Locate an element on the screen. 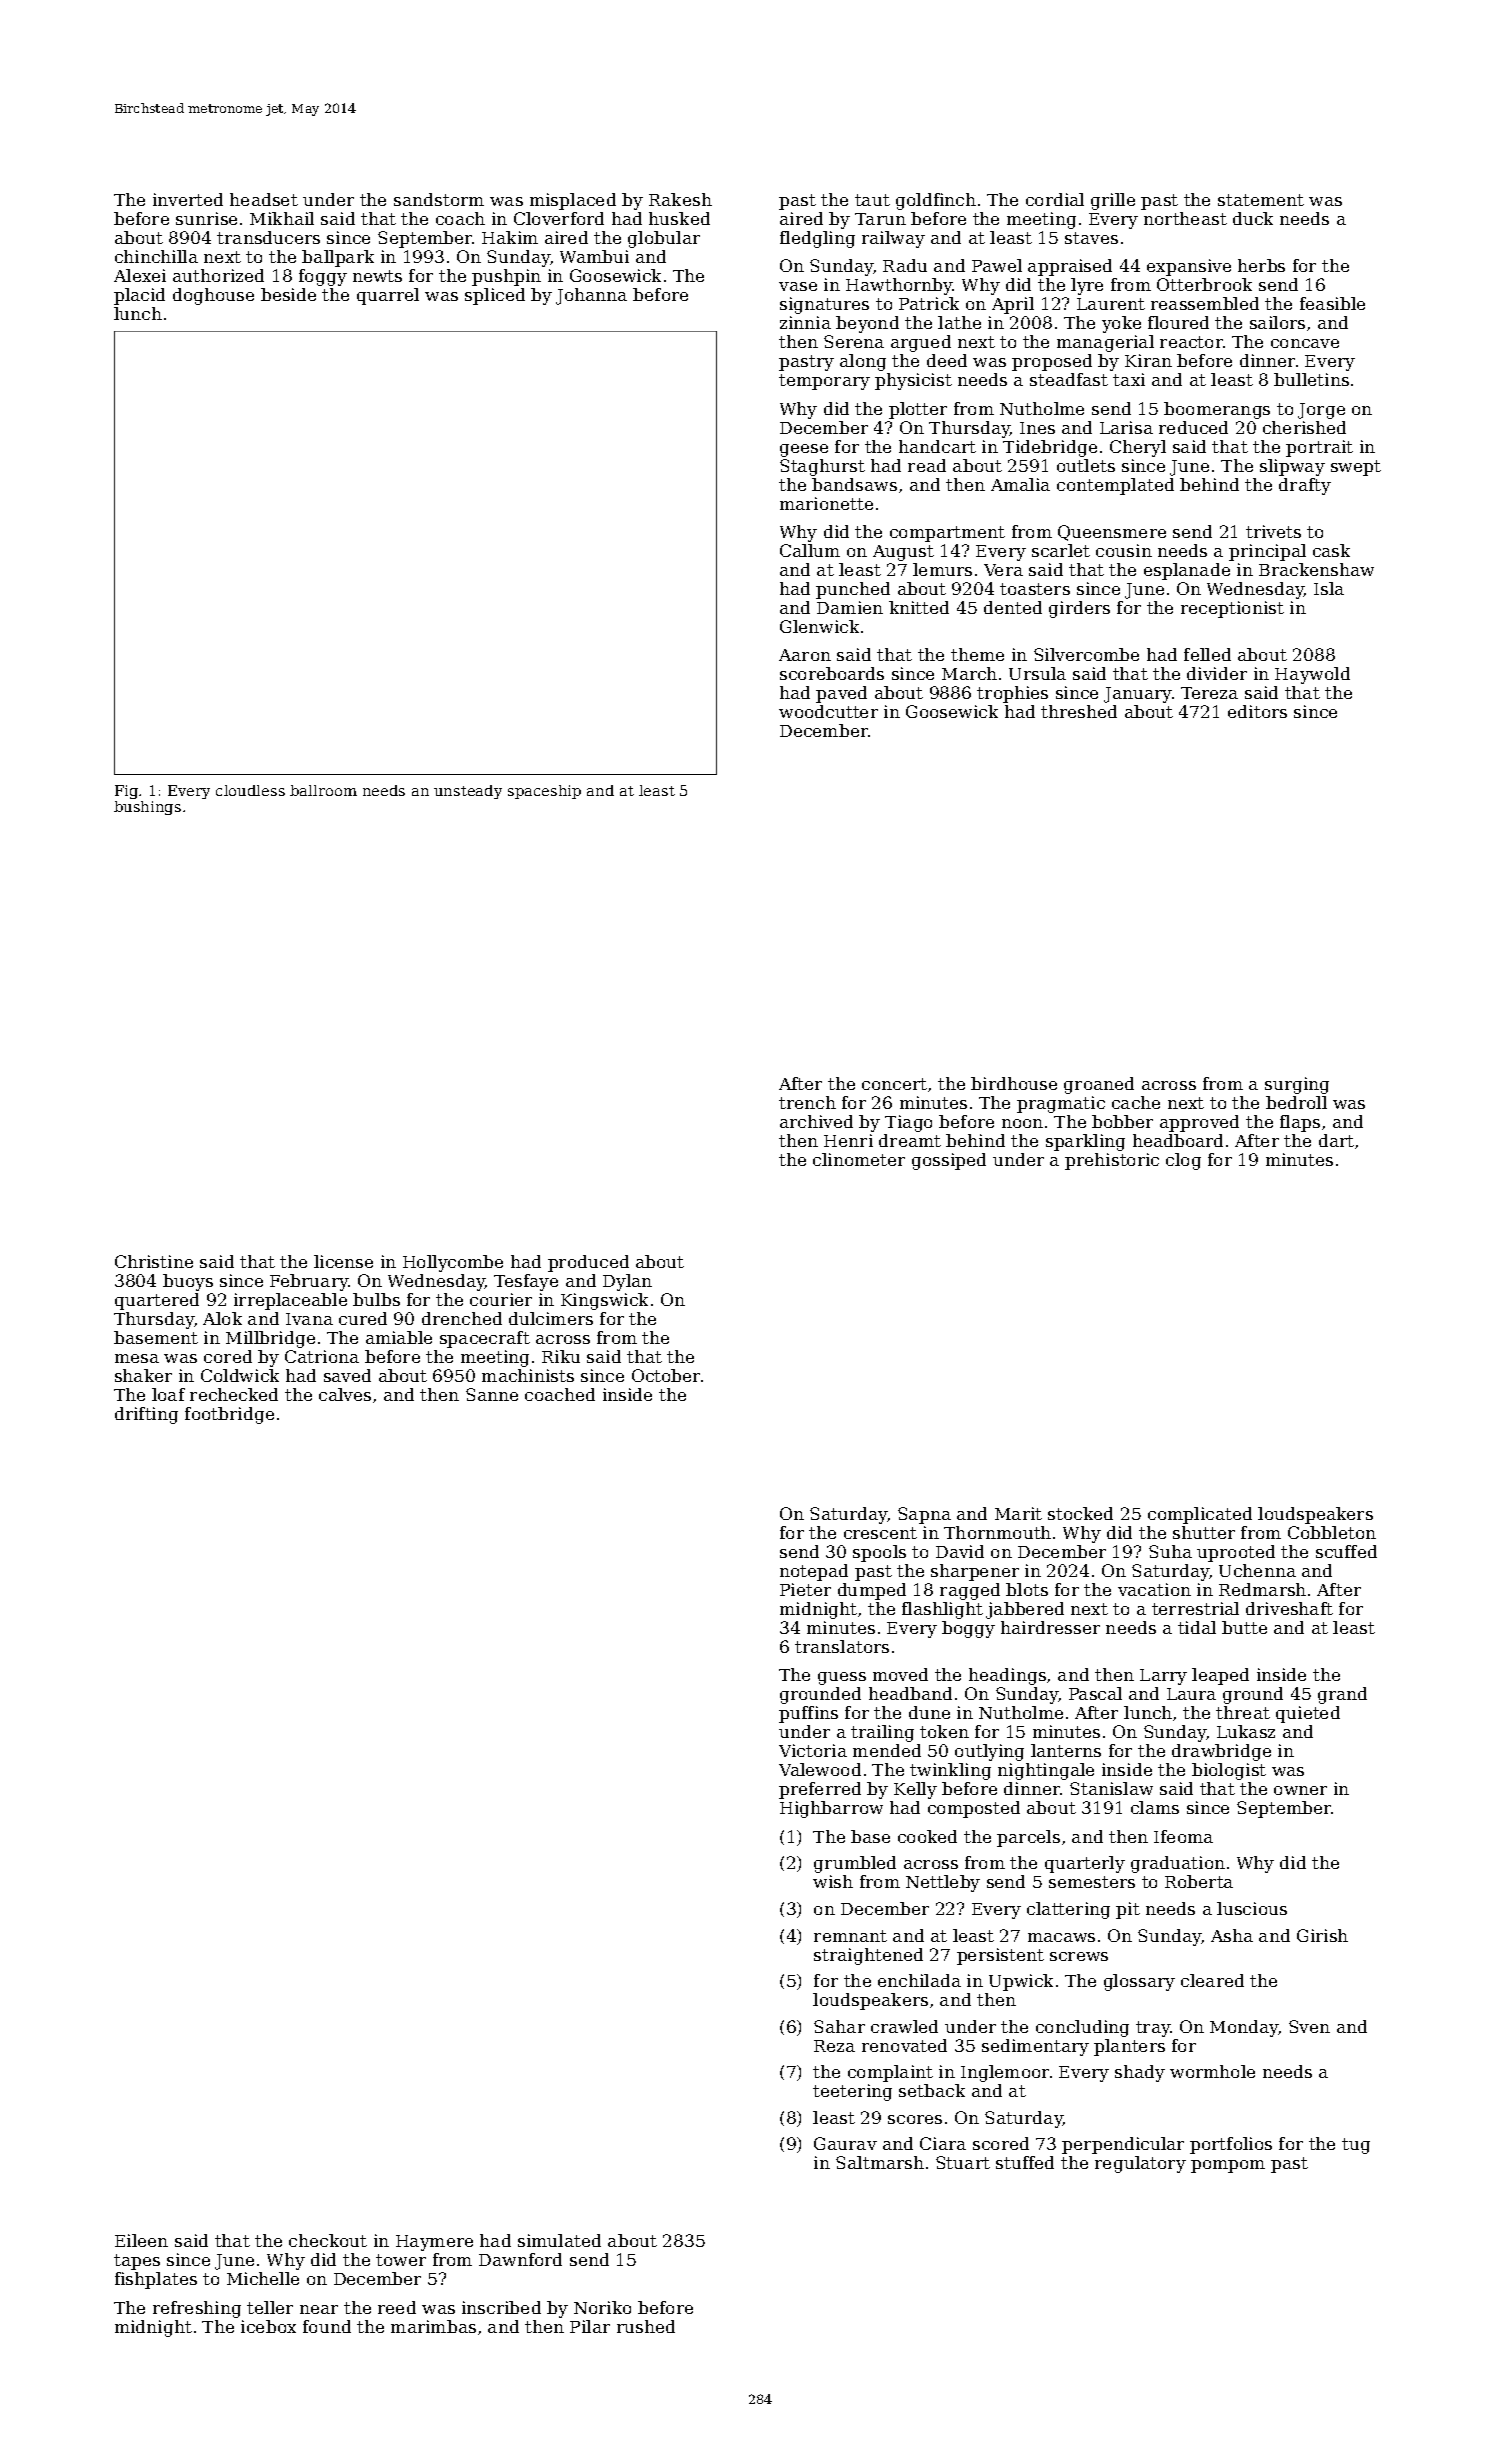 The width and height of the screenshot is (1496, 2464). checkout is located at coordinates (328, 2240).
